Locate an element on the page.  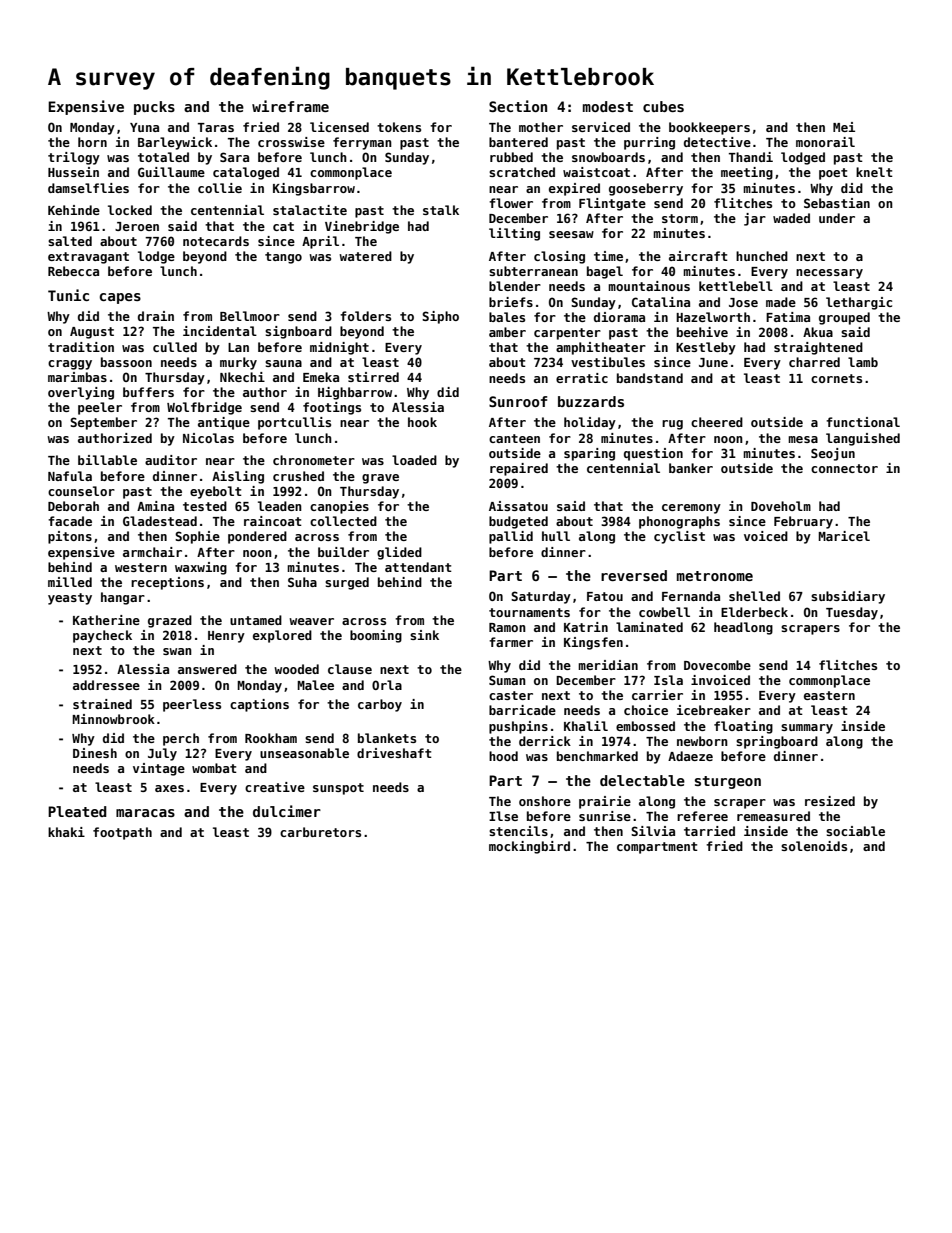
pucks is located at coordinates (154, 108).
